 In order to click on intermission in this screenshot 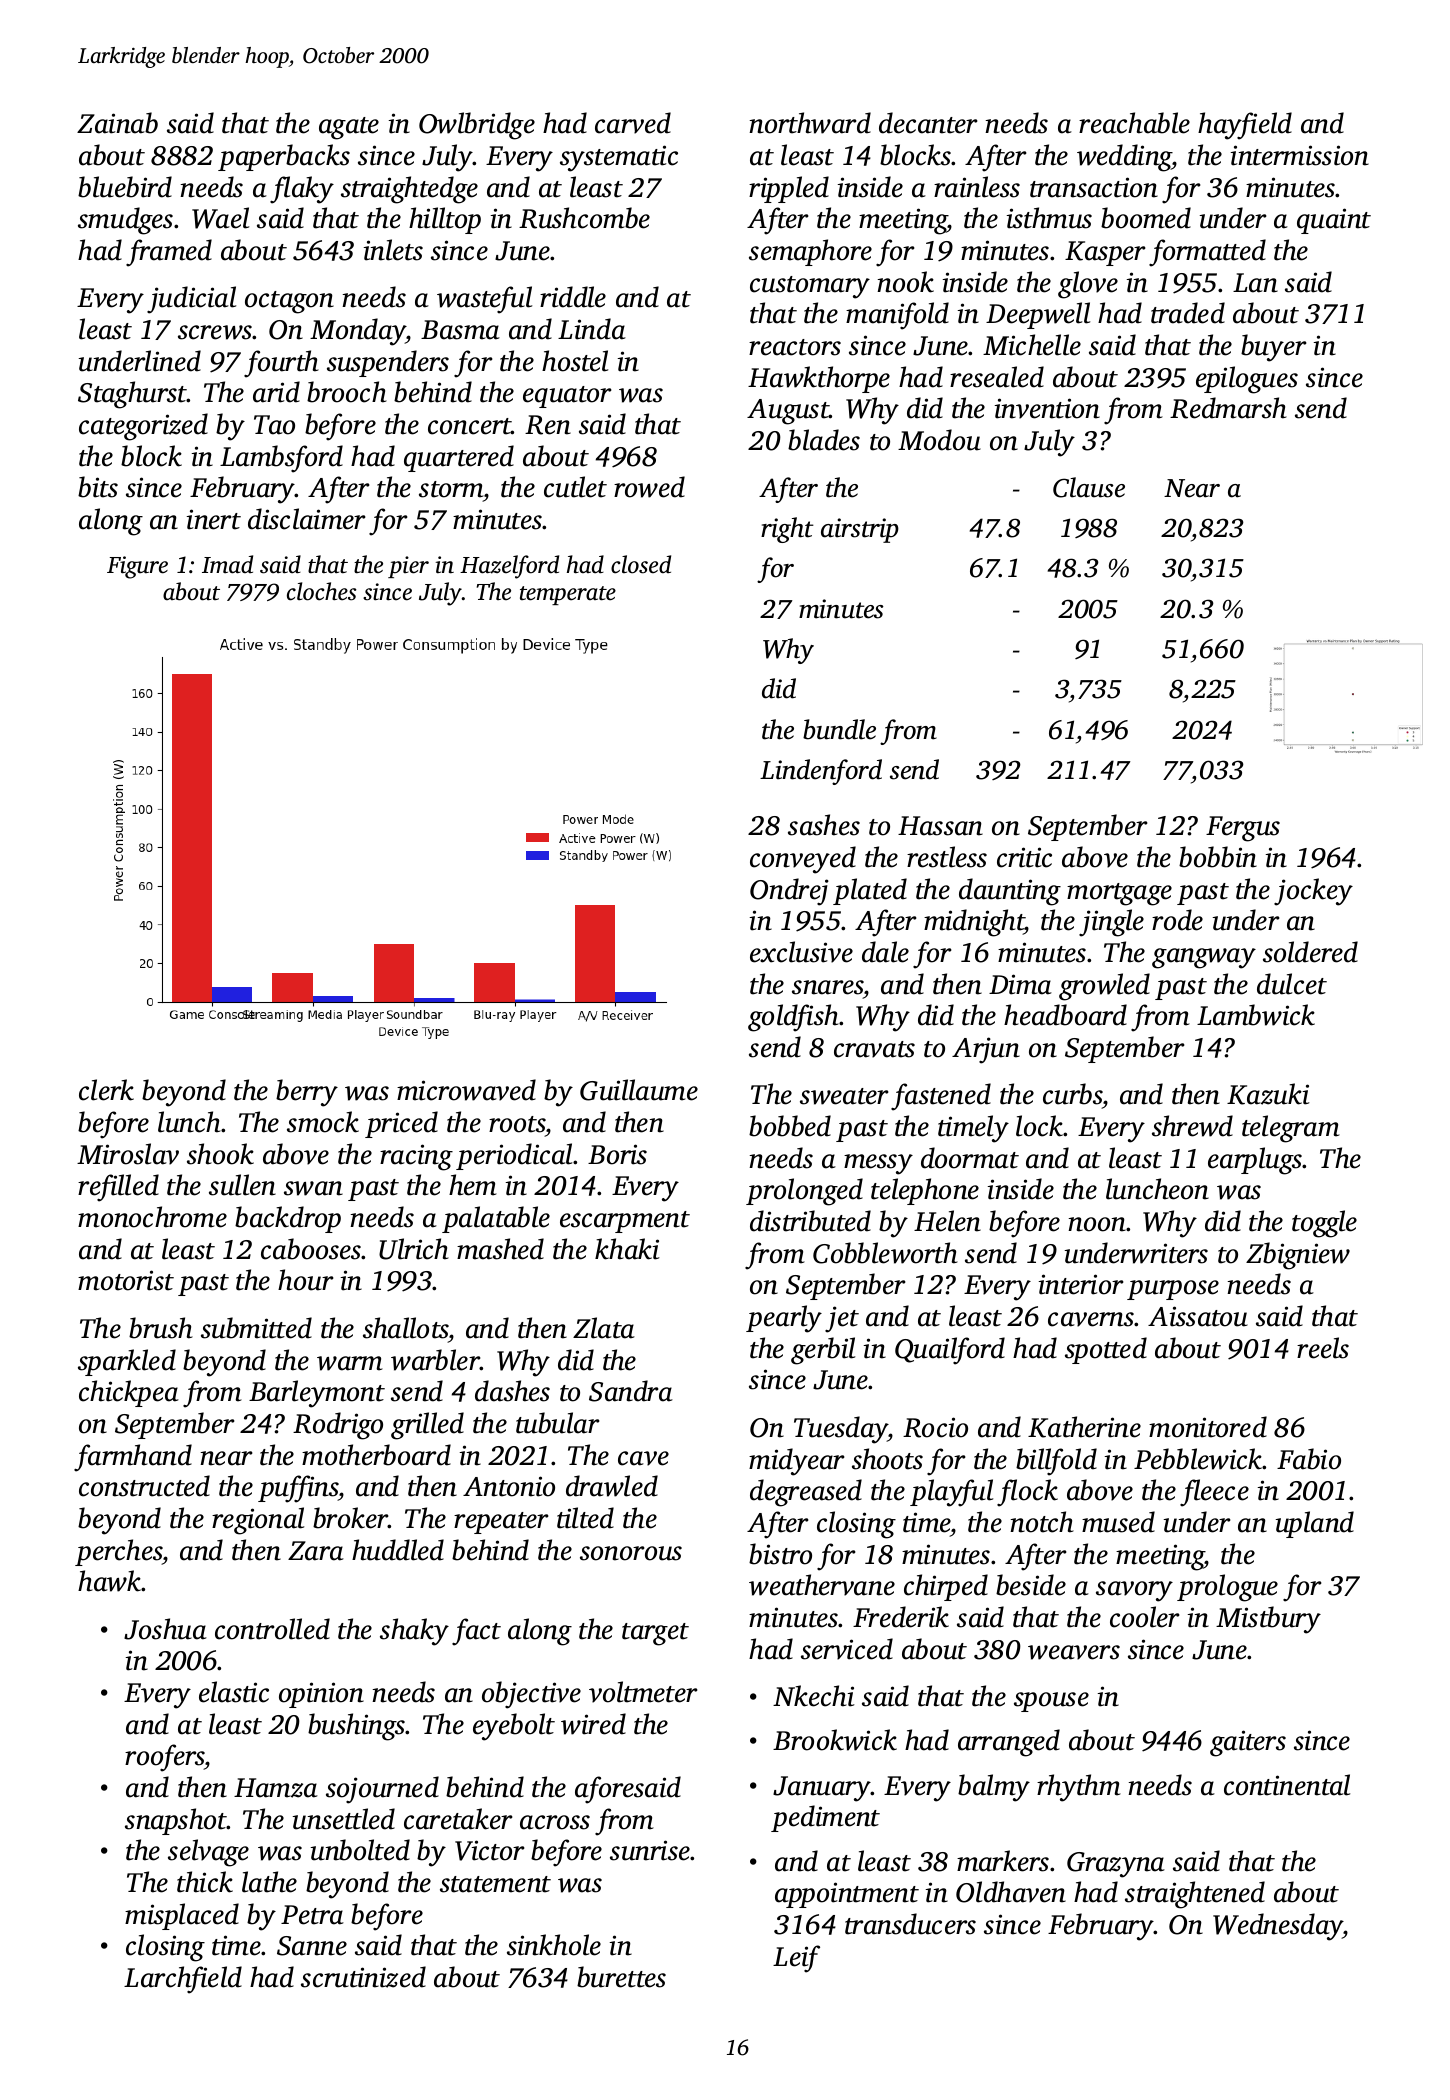, I will do `click(1300, 155)`.
